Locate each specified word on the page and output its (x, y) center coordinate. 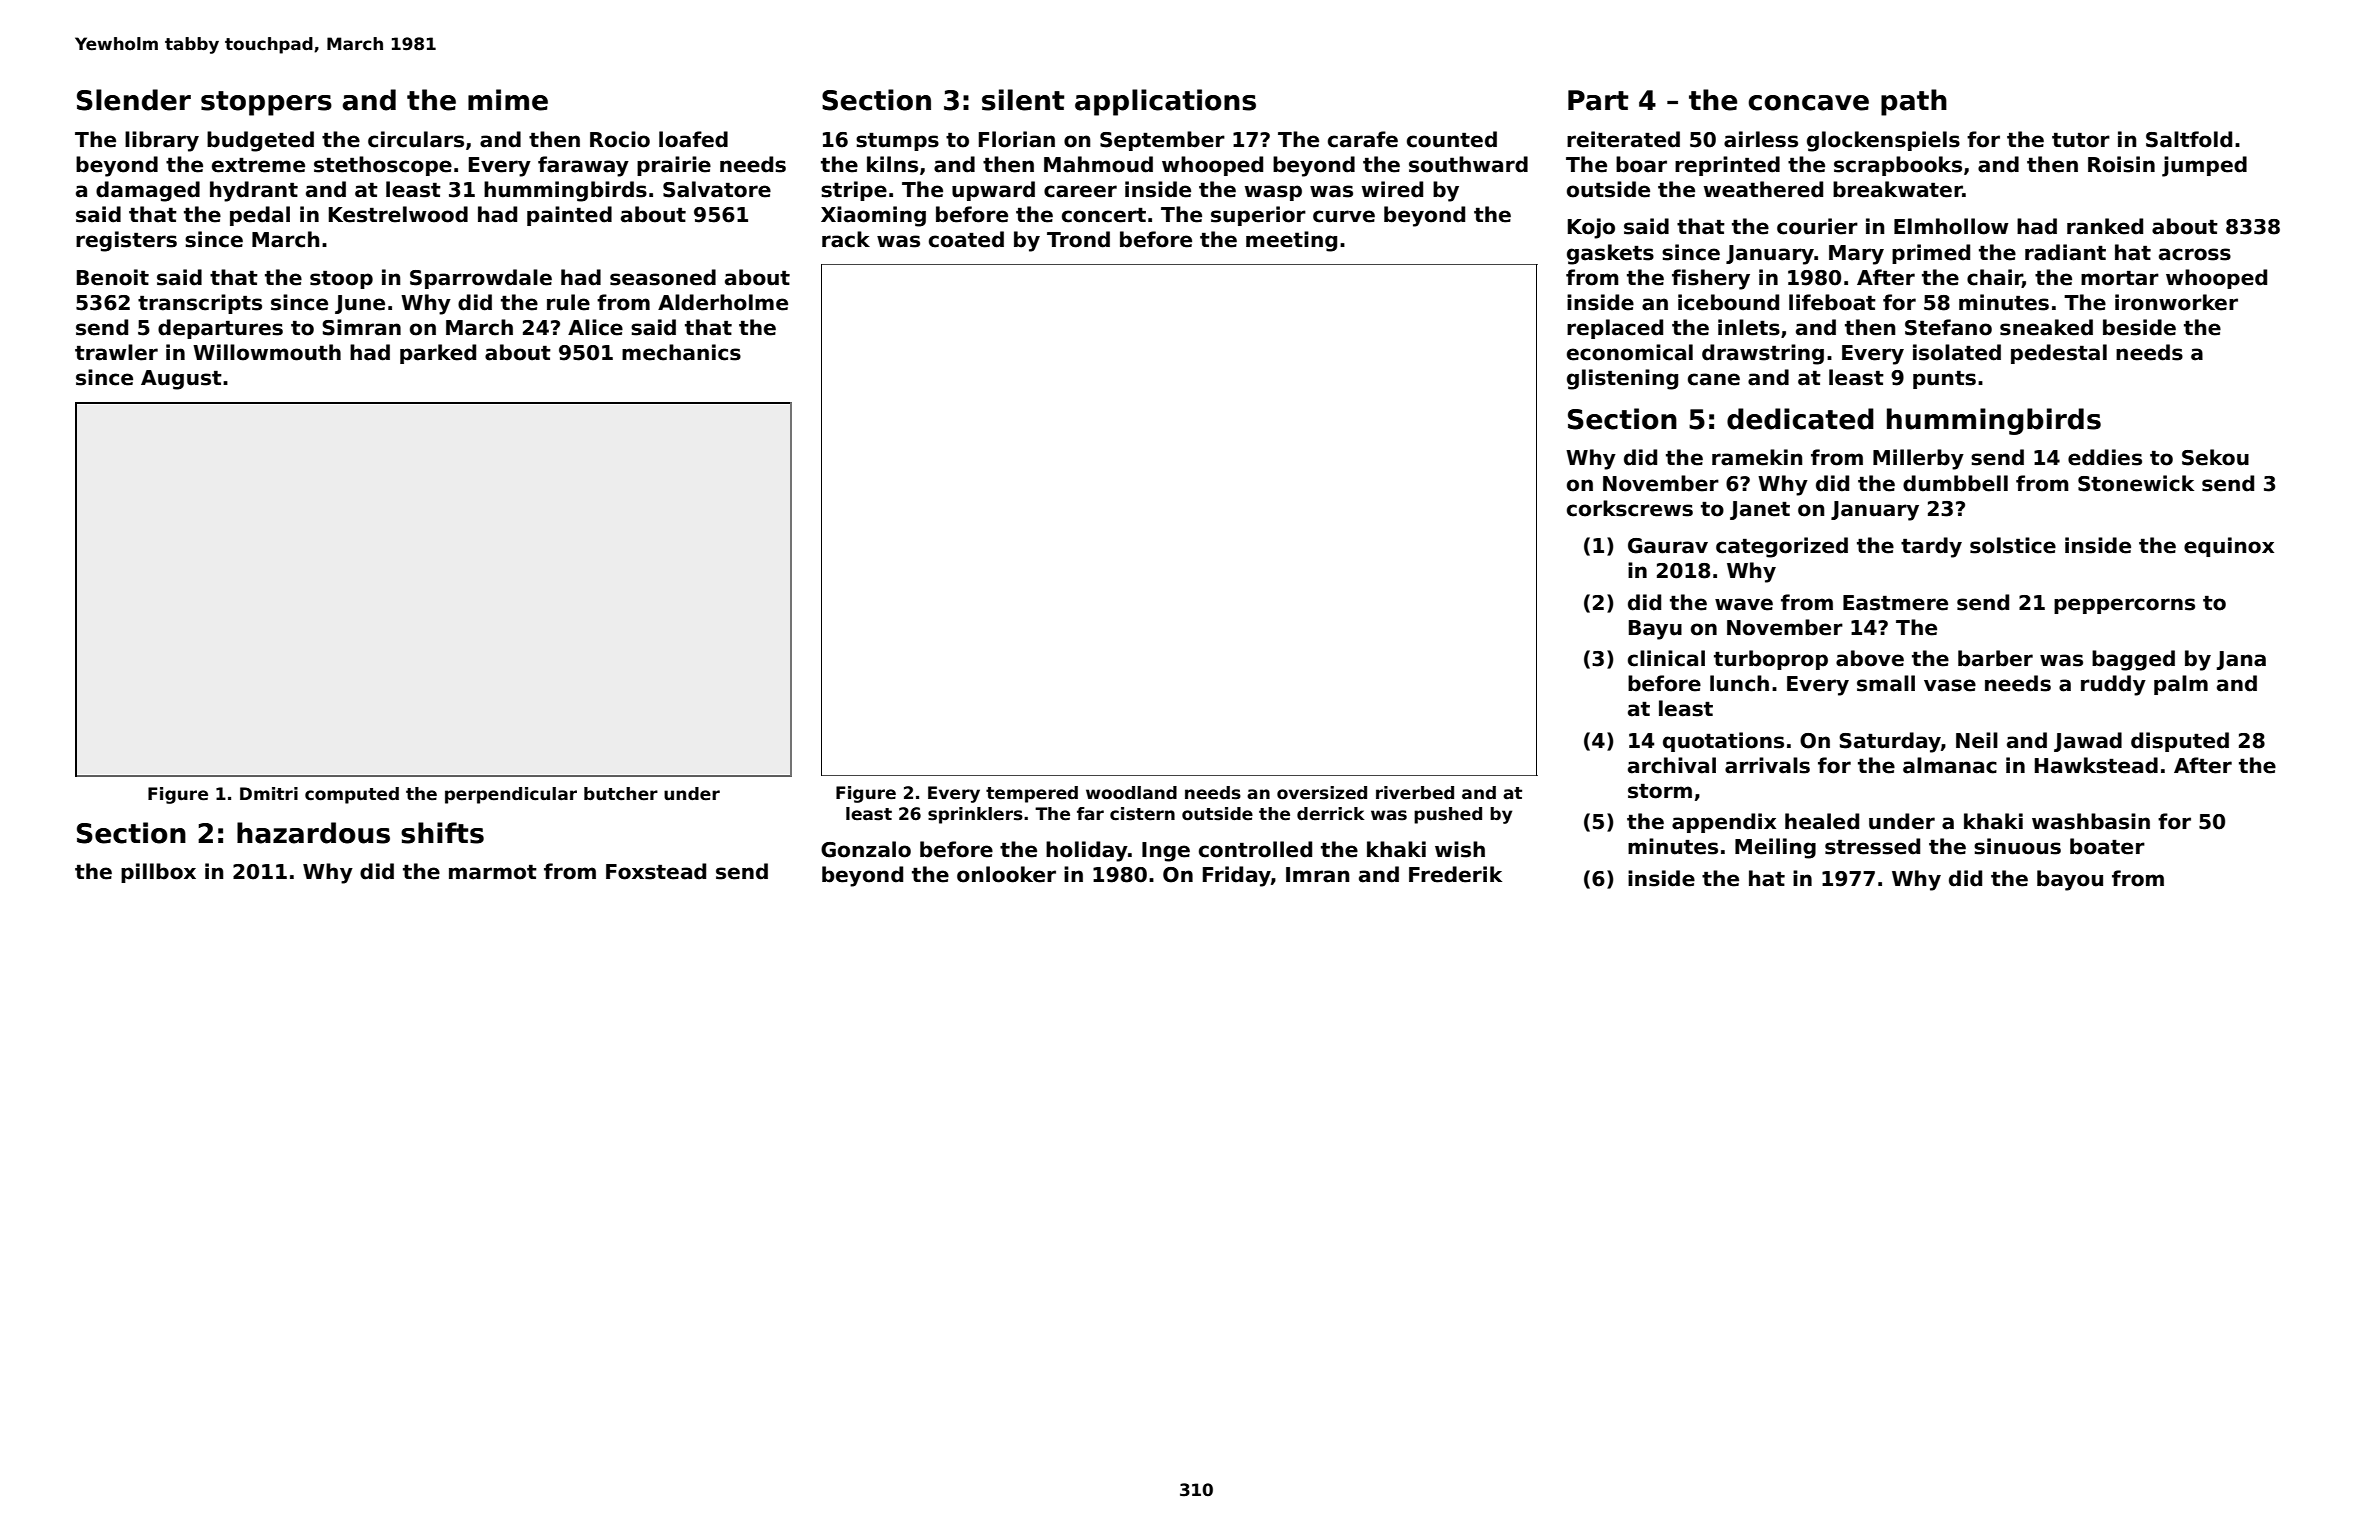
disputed (2180, 742)
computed (352, 795)
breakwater (1898, 189)
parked (438, 354)
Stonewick (2136, 483)
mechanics (681, 352)
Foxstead (656, 871)
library (162, 141)
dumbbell (1955, 483)
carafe (1363, 139)
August (181, 380)
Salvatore (717, 189)
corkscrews (1630, 508)
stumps (897, 141)
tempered (1032, 794)
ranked (2105, 226)
